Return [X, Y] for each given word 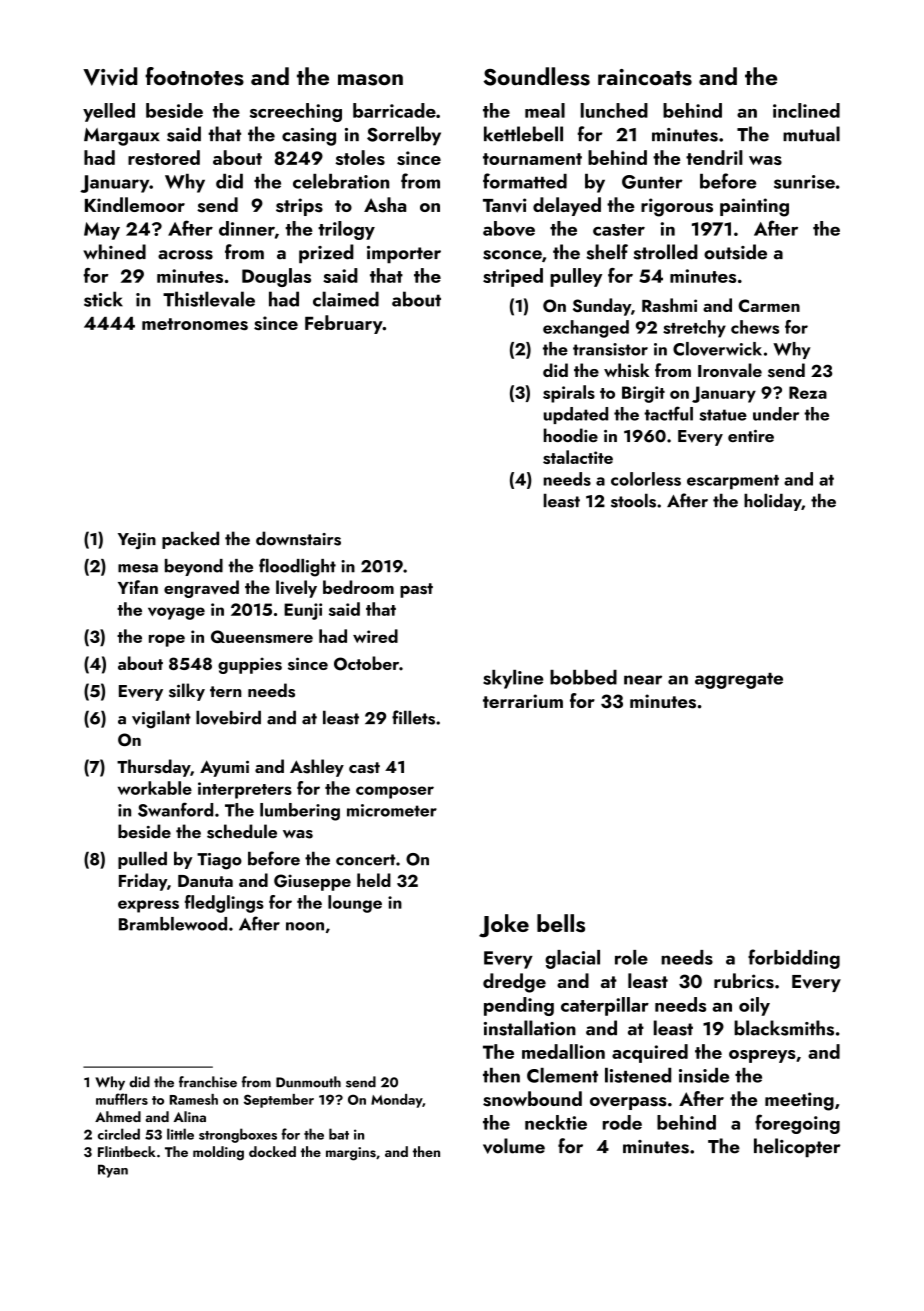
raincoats [645, 77]
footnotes [194, 76]
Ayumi [224, 768]
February [344, 324]
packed [190, 540]
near [643, 680]
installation [530, 1028]
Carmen [769, 305]
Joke [504, 926]
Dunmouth [308, 1082]
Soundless [537, 76]
